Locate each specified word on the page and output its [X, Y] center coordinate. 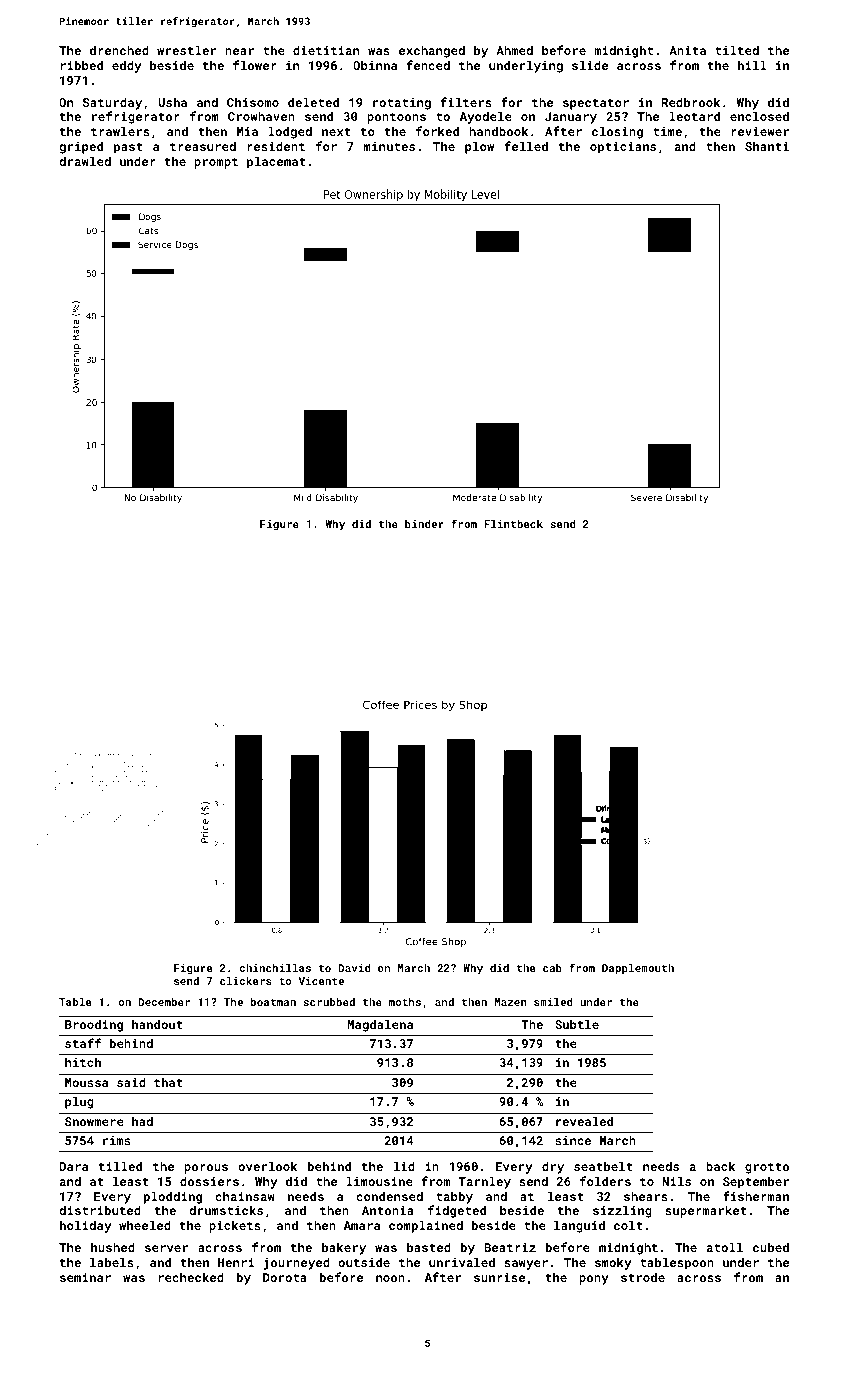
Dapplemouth [638, 969]
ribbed [82, 65]
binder [424, 524]
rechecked [191, 1277]
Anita [687, 50]
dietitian [326, 50]
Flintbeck [513, 524]
